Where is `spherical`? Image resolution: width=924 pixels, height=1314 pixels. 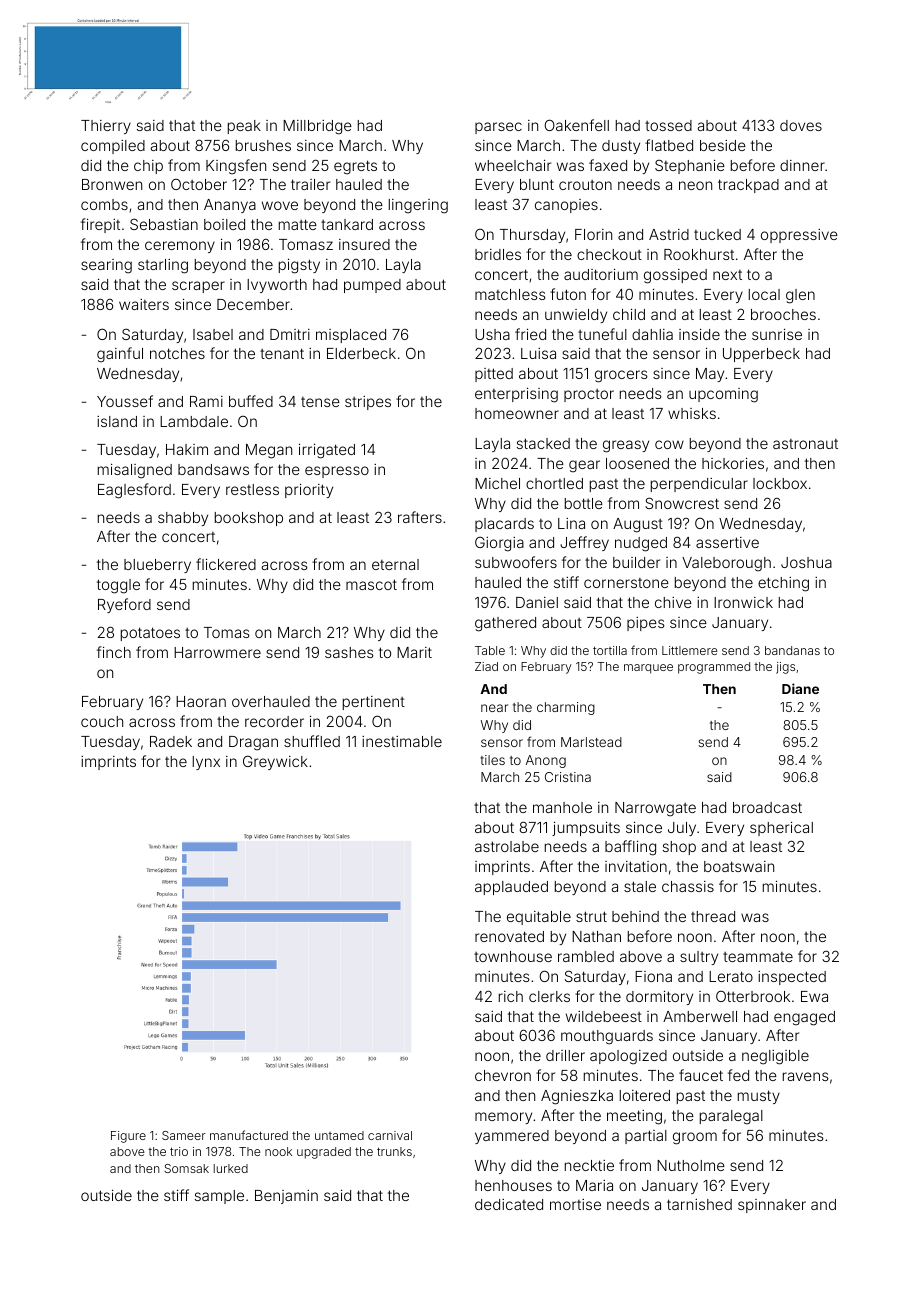
spherical is located at coordinates (781, 829).
